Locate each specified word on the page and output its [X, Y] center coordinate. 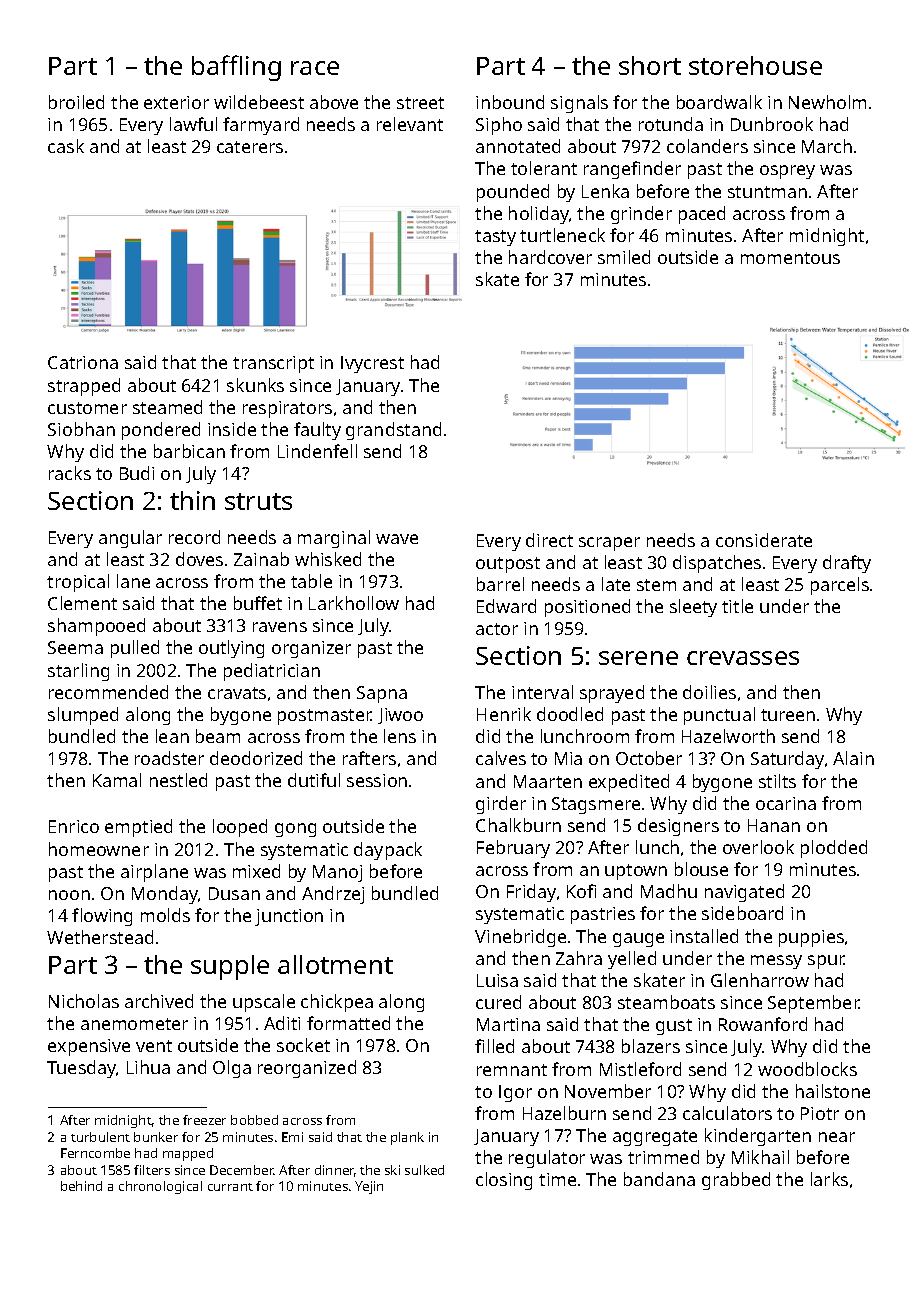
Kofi [581, 891]
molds [165, 915]
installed [704, 936]
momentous [790, 258]
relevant [410, 124]
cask [66, 146]
